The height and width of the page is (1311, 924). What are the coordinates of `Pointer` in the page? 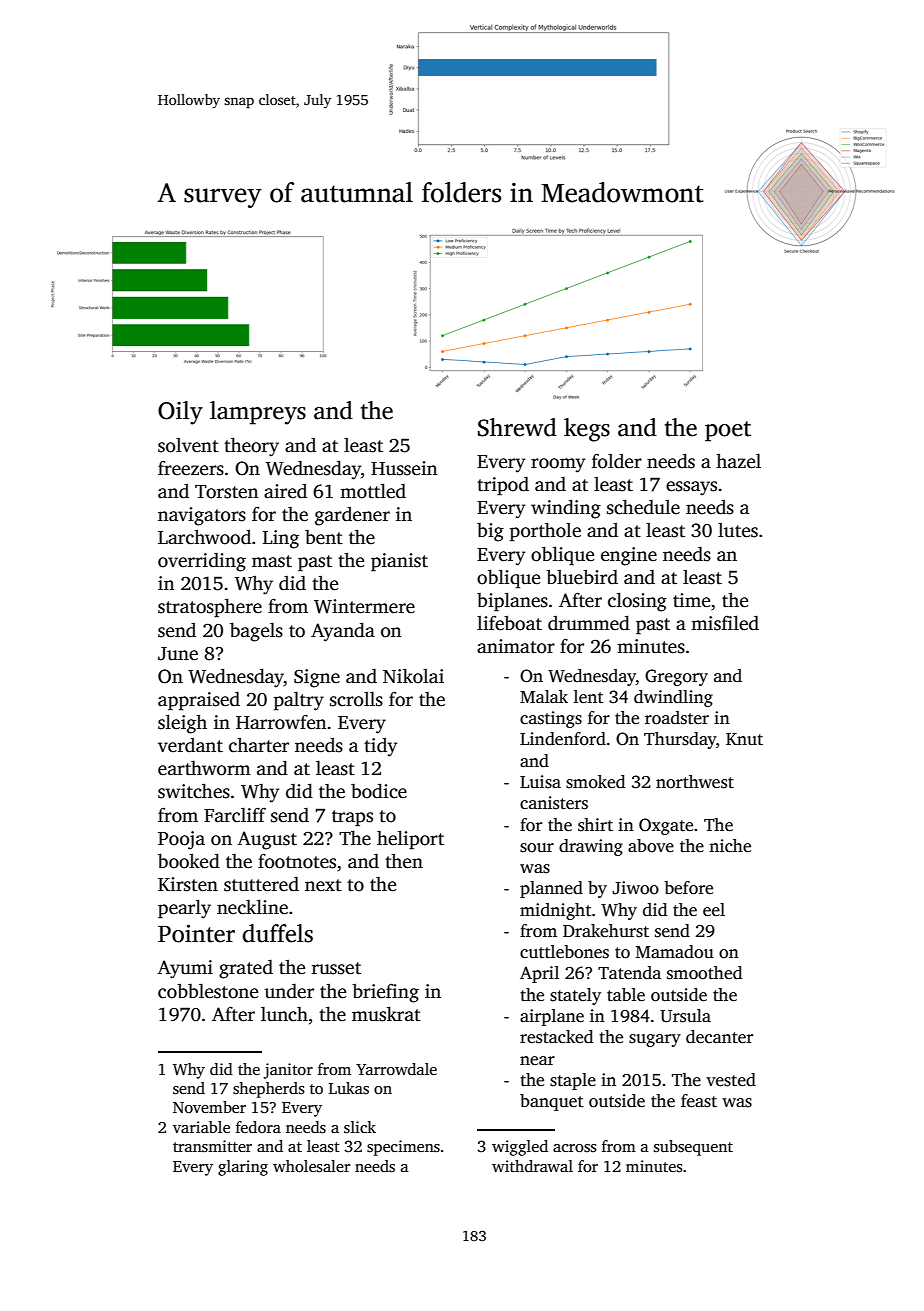 It's located at (196, 933).
